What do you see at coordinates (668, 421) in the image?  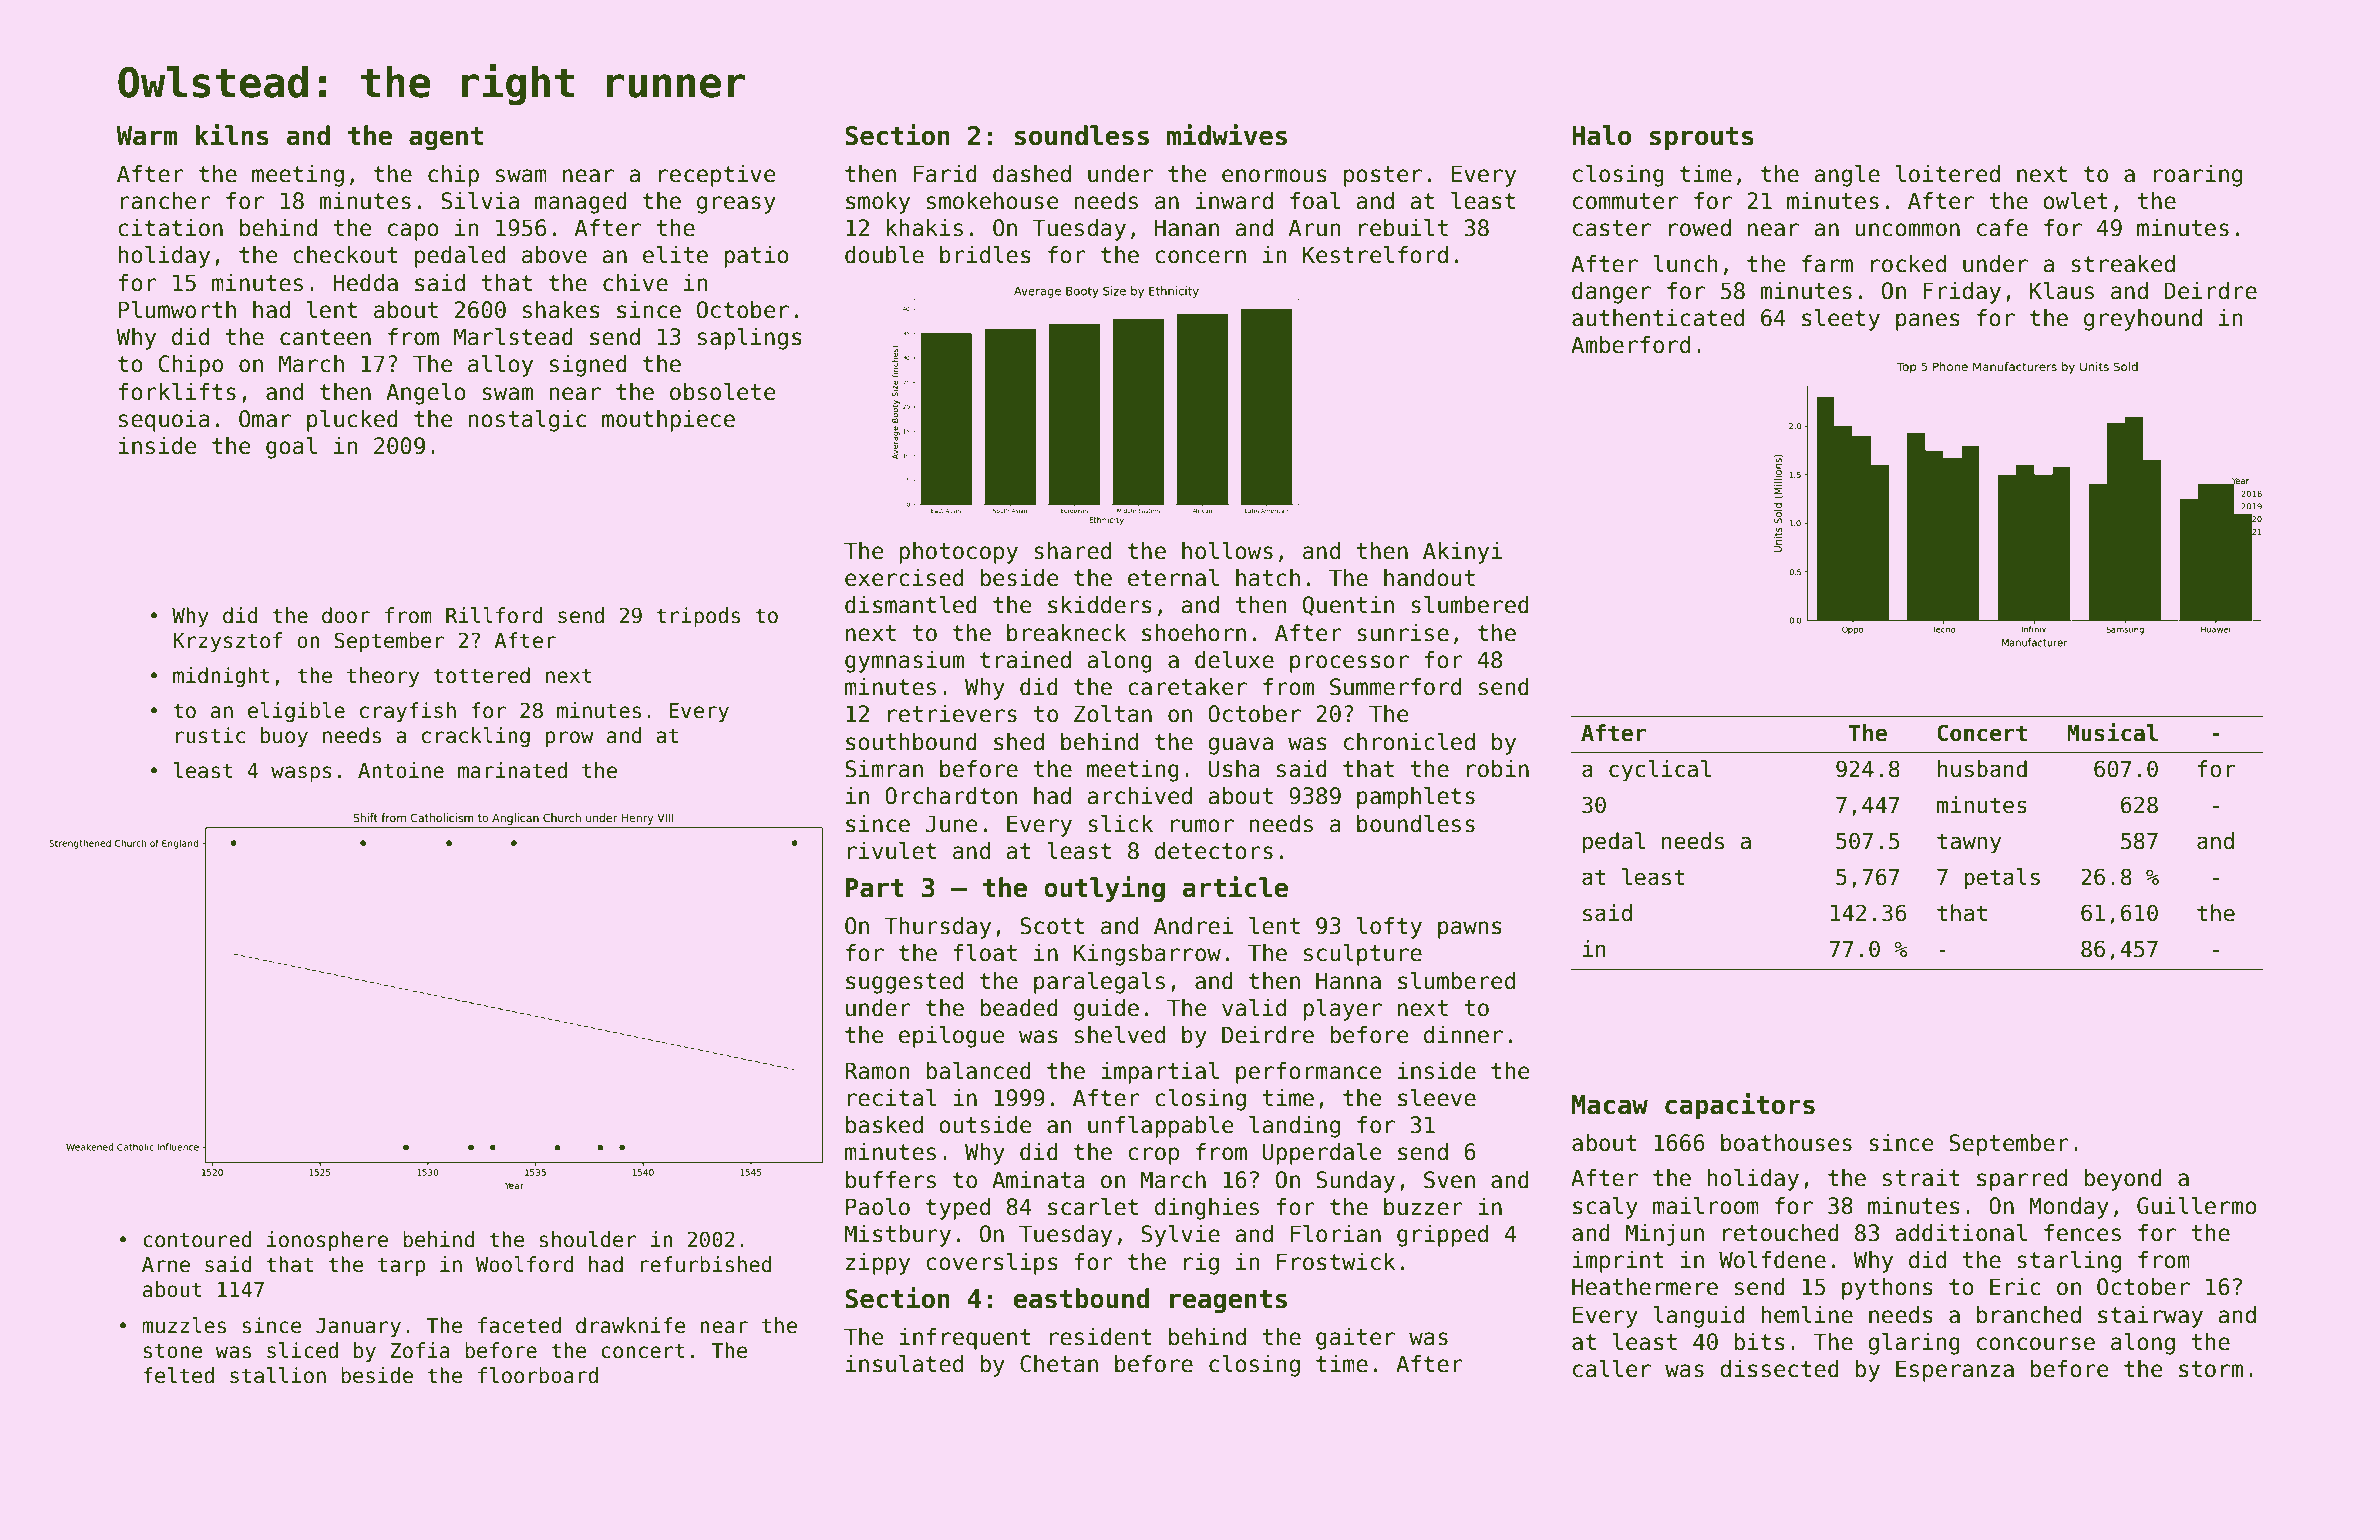 I see `mouthpiece` at bounding box center [668, 421].
